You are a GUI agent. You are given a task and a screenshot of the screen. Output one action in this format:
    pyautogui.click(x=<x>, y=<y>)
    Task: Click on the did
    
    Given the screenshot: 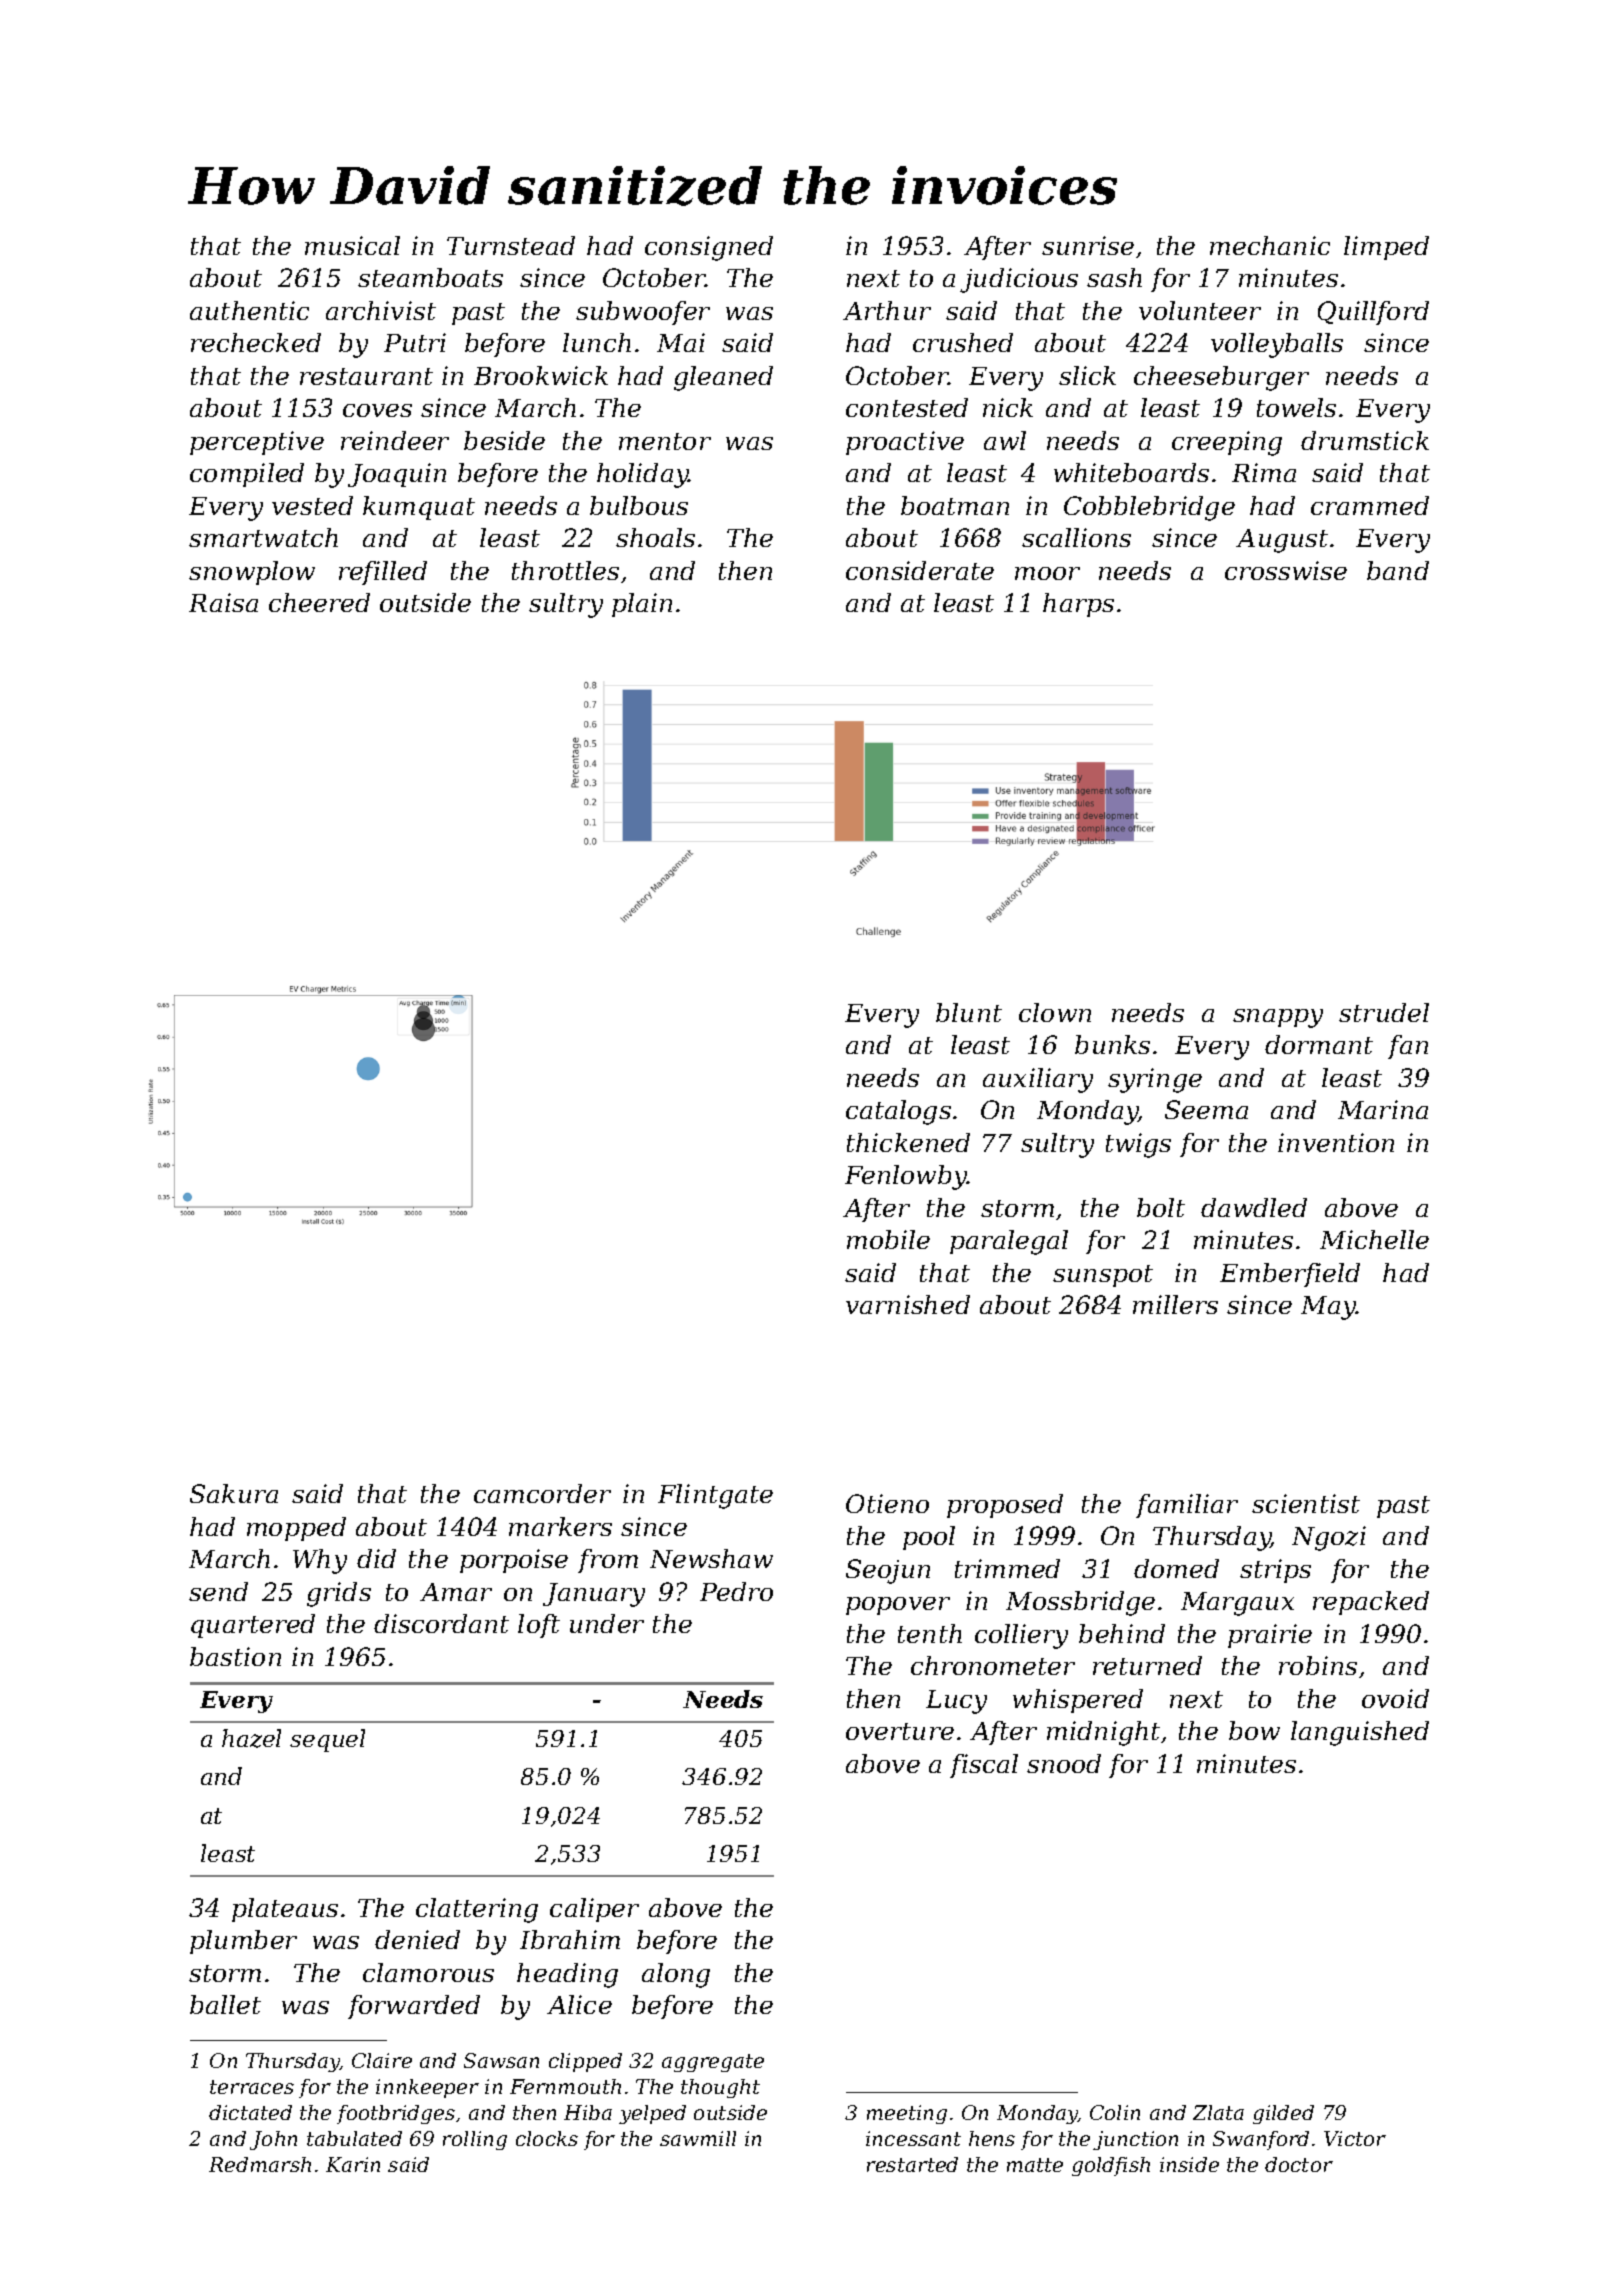 What is the action you would take?
    pyautogui.click(x=376, y=1558)
